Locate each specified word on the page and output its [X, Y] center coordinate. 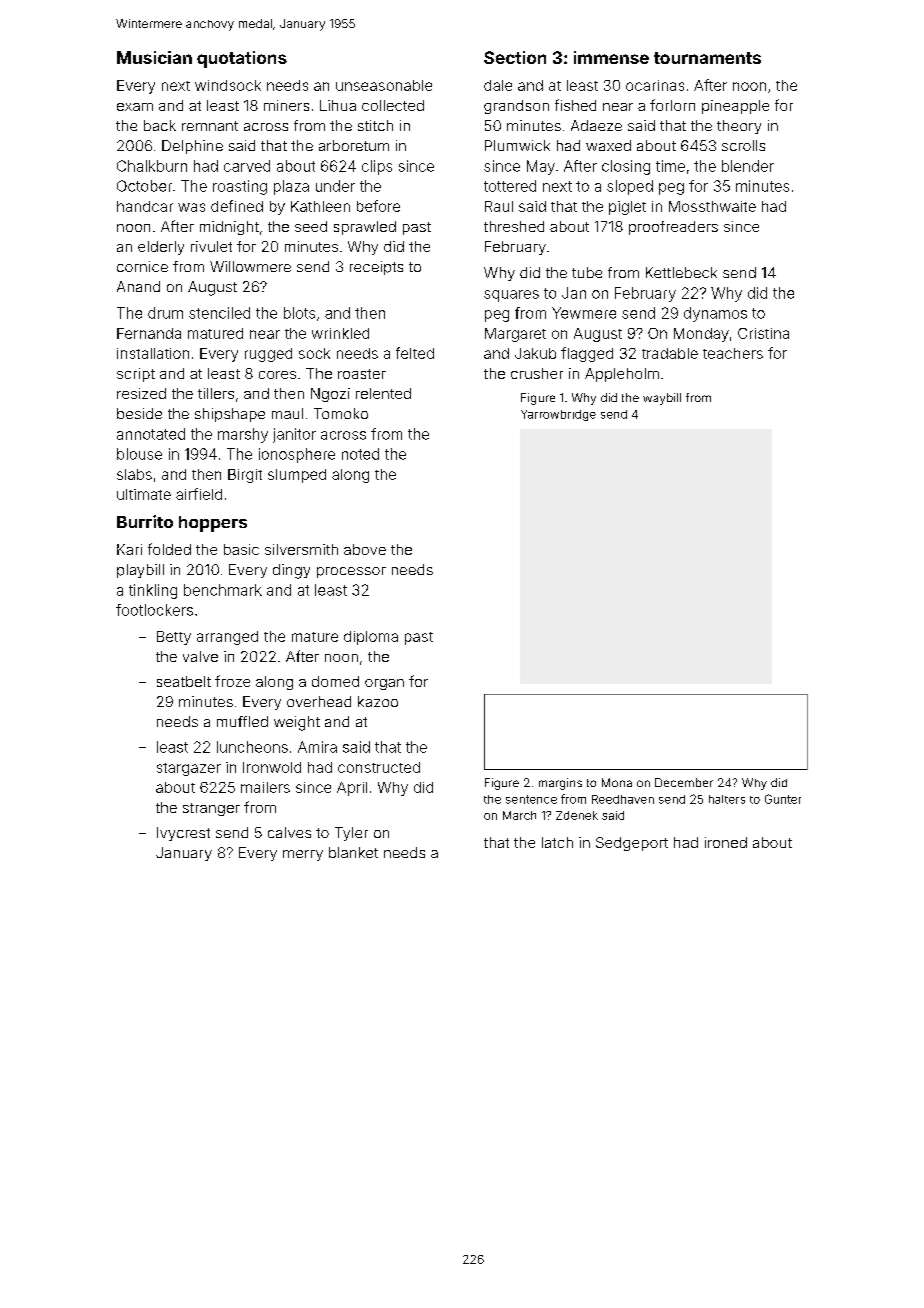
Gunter [783, 799]
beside [139, 413]
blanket [353, 852]
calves [289, 832]
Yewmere [584, 313]
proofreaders [673, 228]
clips [377, 167]
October [144, 186]
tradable [670, 353]
